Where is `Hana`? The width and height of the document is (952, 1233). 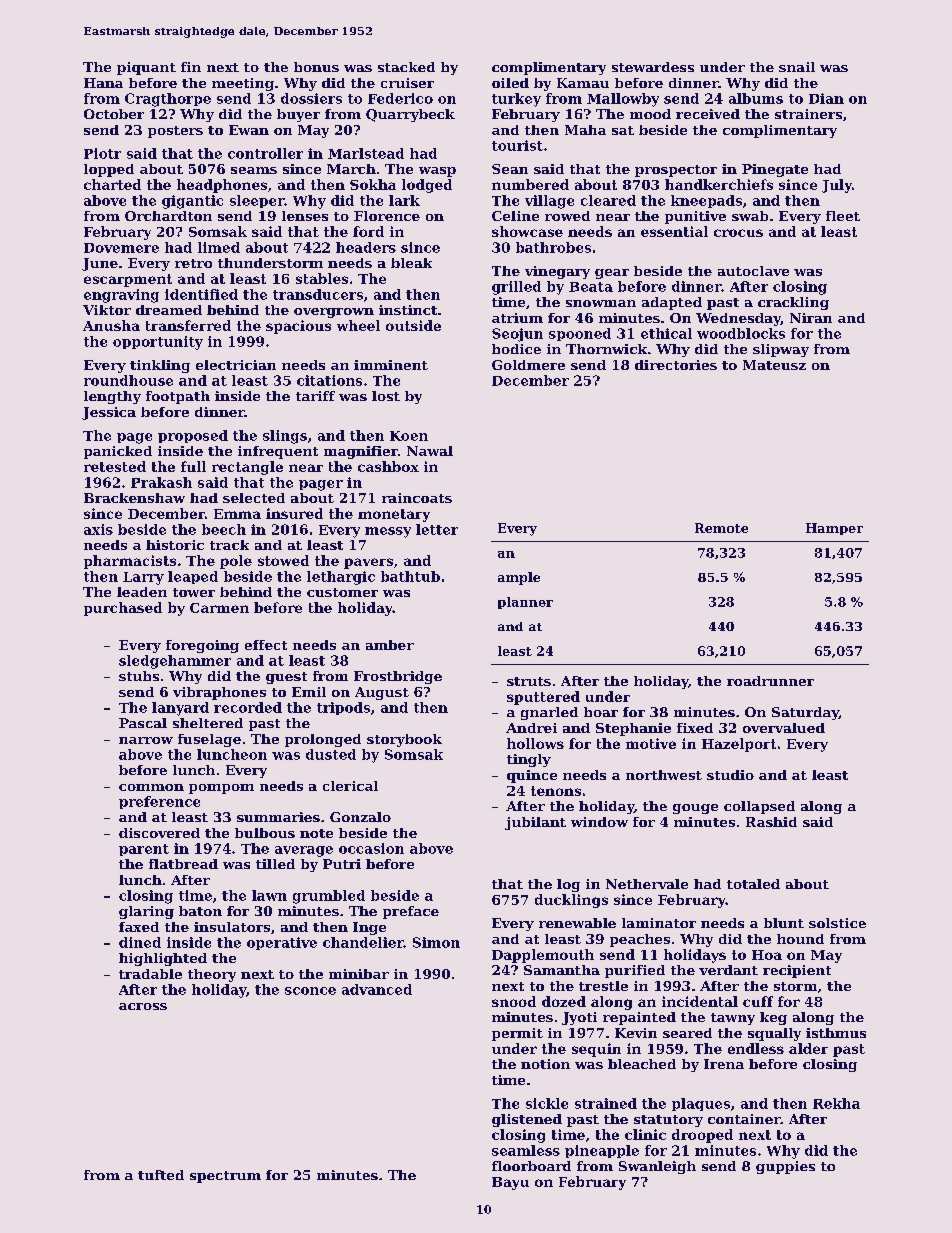
Hana is located at coordinates (103, 83).
